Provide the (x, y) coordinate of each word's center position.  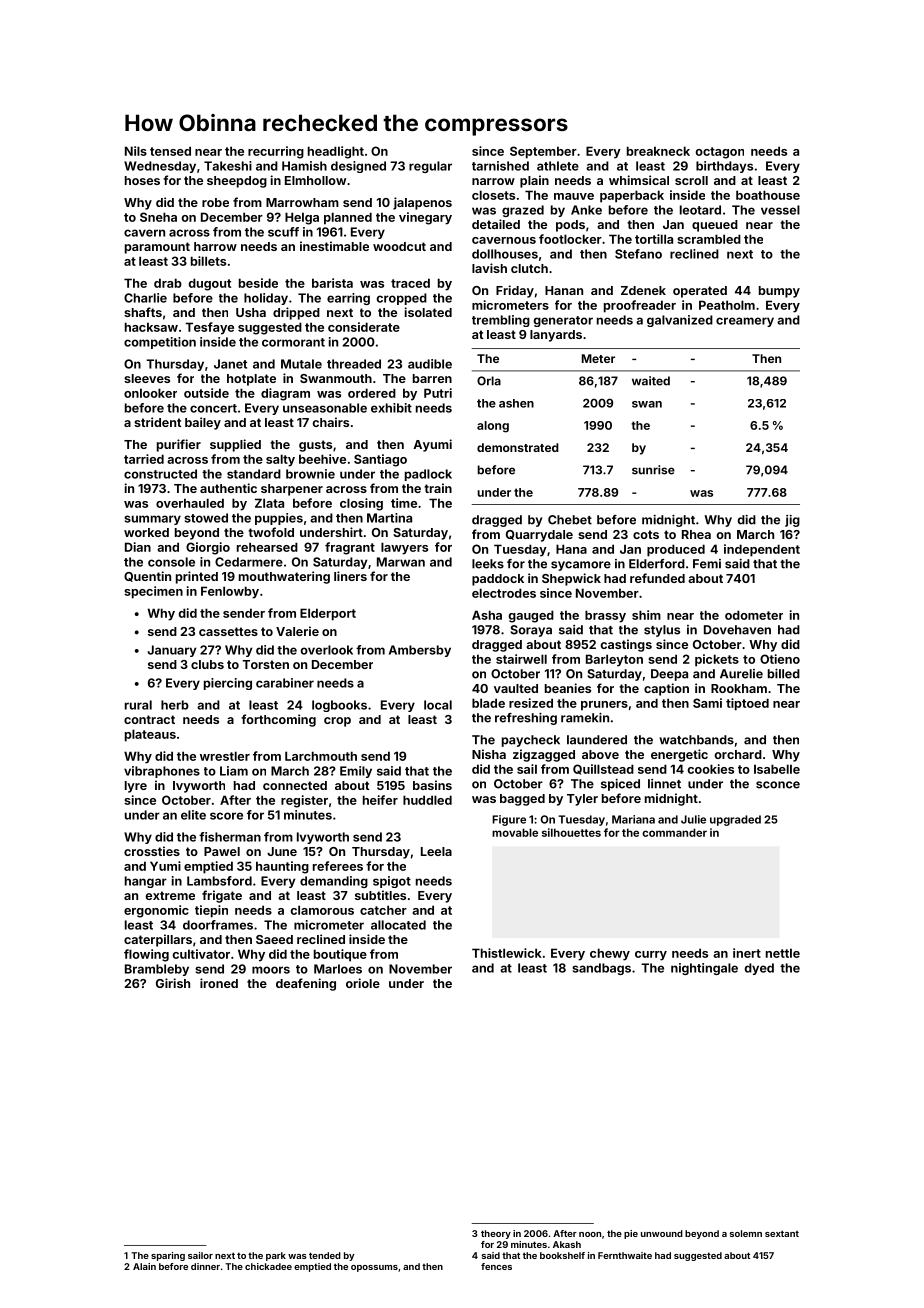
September (543, 152)
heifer (380, 800)
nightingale (704, 969)
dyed (759, 969)
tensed (170, 151)
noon (590, 1234)
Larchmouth (321, 756)
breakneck (658, 151)
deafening (306, 984)
